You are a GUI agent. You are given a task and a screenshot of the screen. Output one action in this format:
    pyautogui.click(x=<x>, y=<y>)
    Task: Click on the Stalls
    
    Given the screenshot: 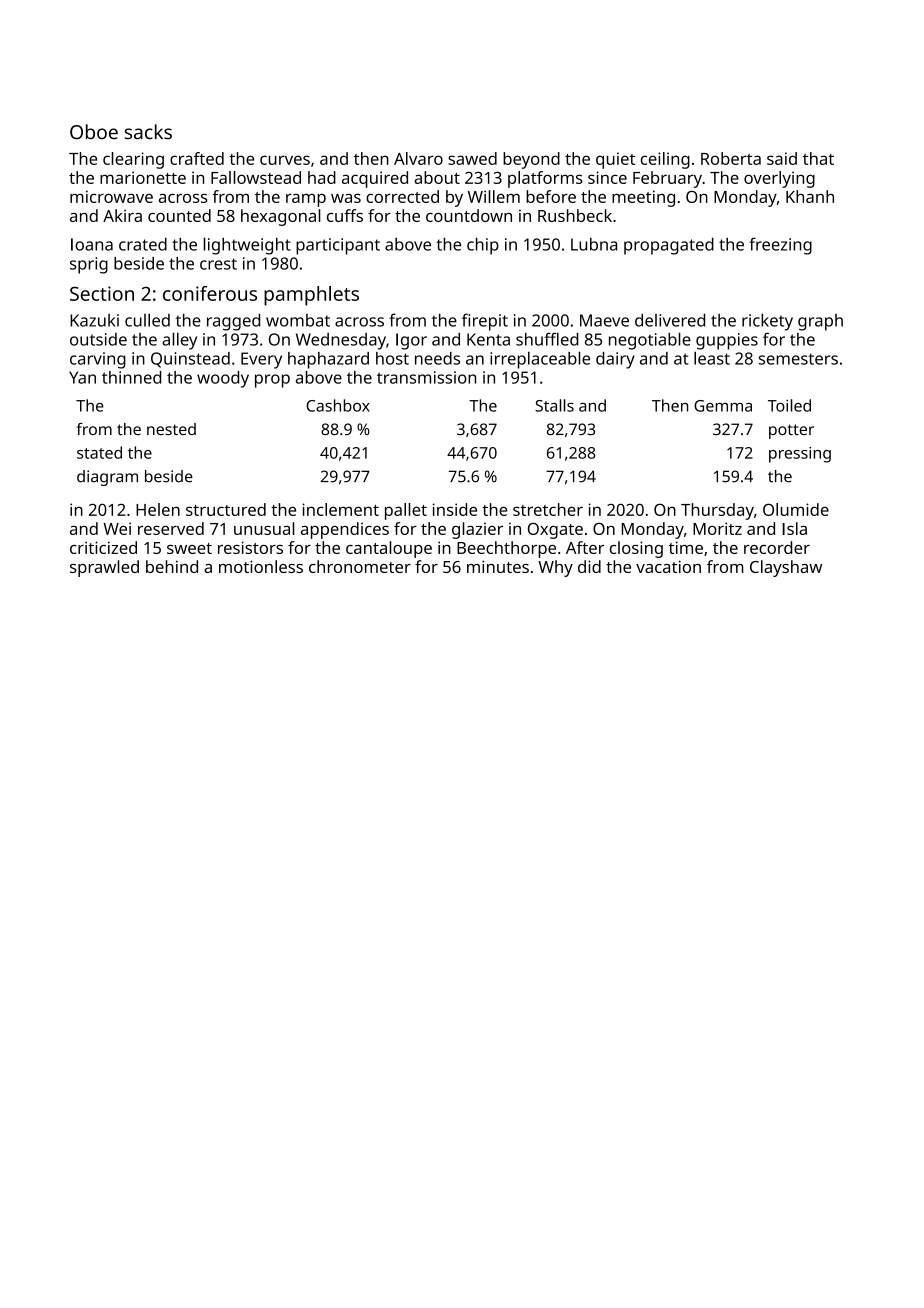 What is the action you would take?
    pyautogui.click(x=554, y=405)
